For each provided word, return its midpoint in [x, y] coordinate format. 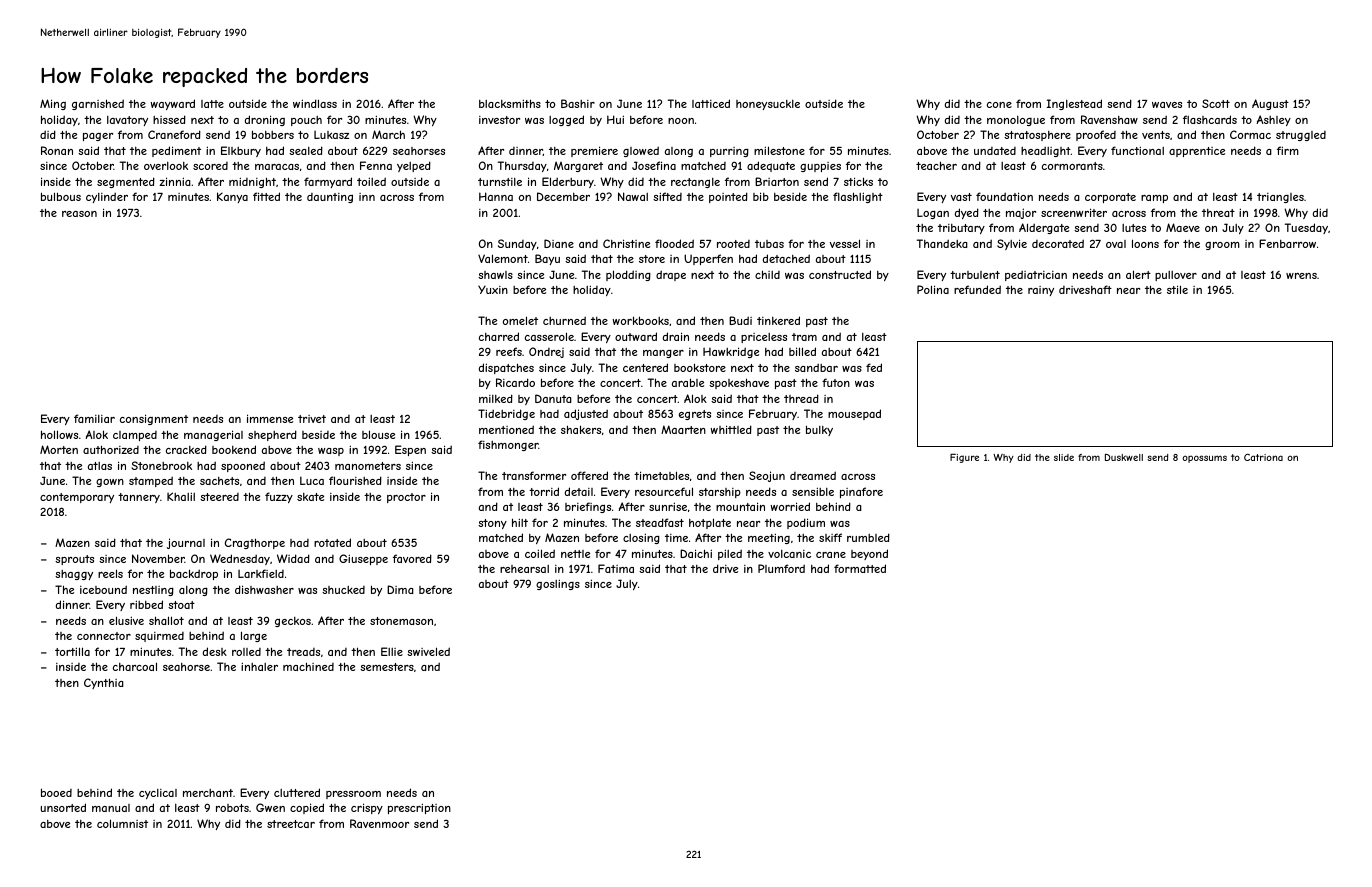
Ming [53, 104]
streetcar [291, 824]
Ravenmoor [379, 823]
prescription [419, 808]
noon [681, 121]
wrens [1301, 276]
